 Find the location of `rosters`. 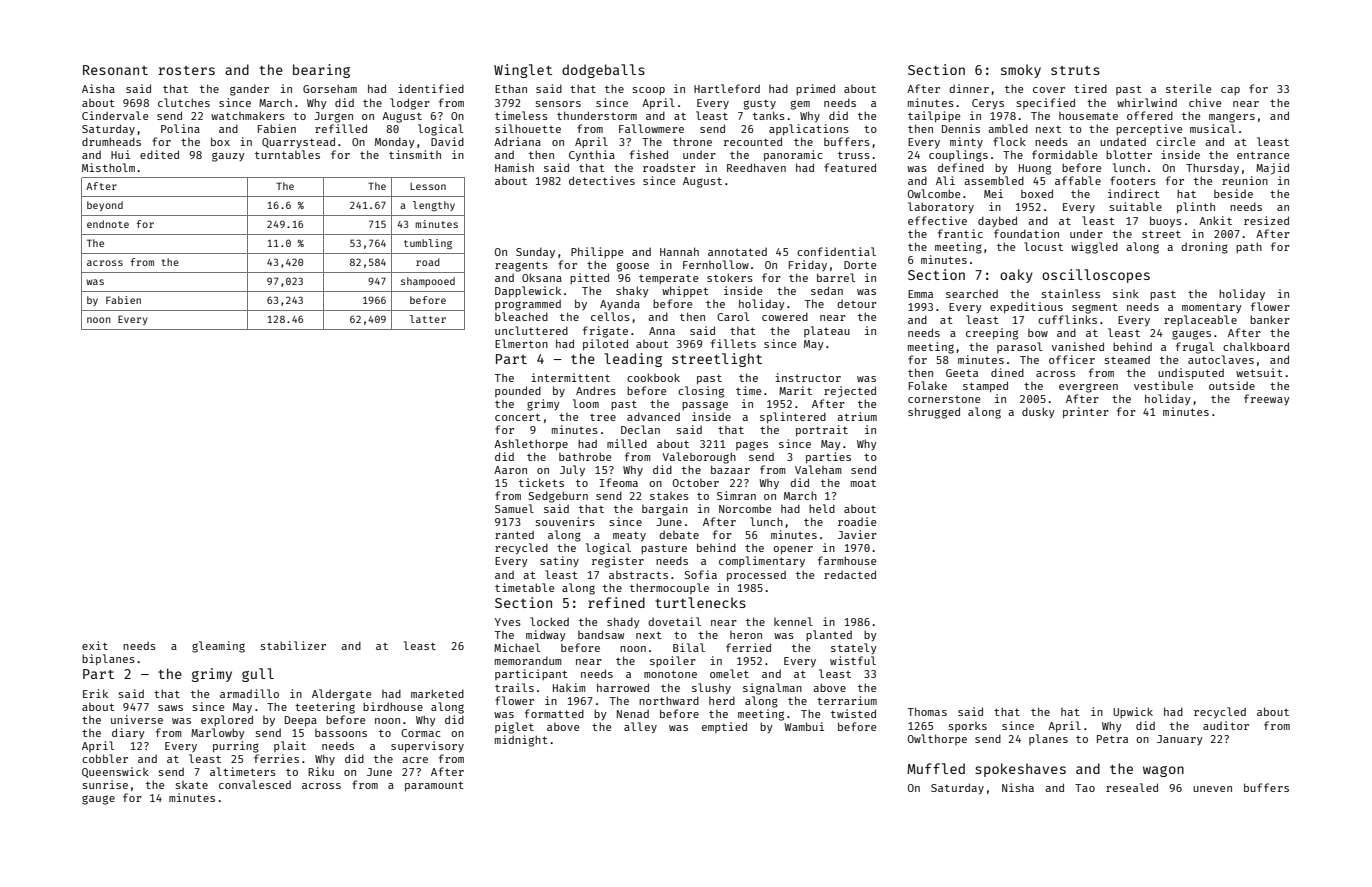

rosters is located at coordinates (186, 70).
